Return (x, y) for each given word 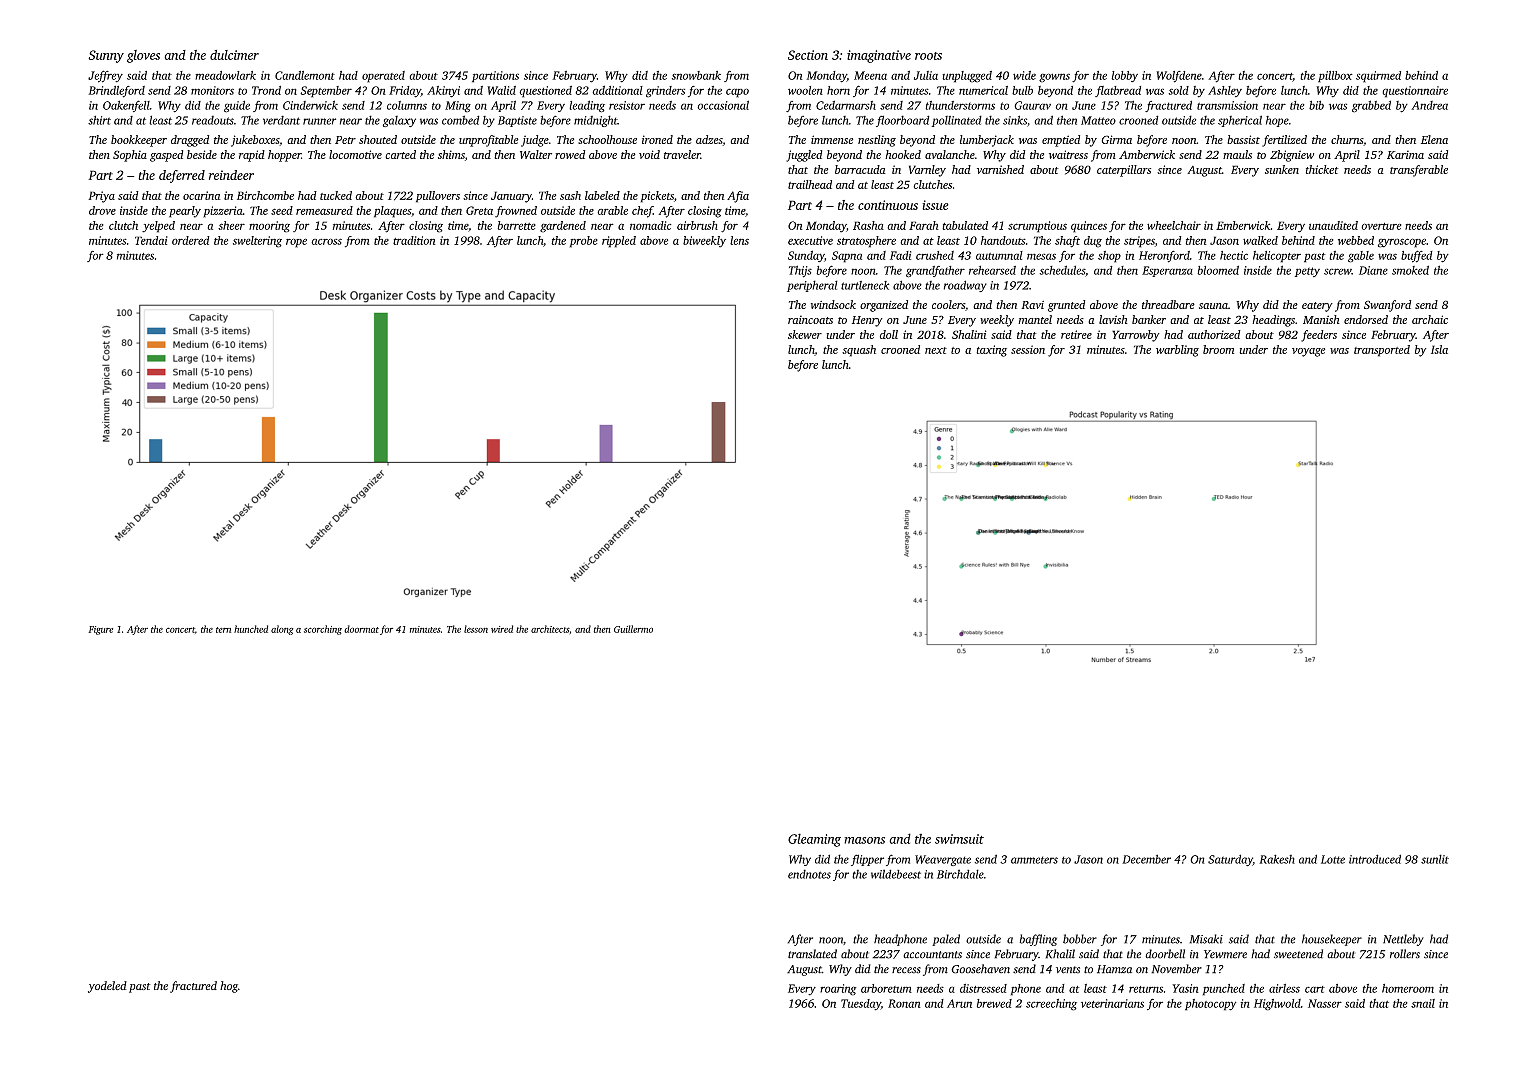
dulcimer (234, 55)
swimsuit (959, 839)
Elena (1434, 139)
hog (229, 987)
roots (928, 56)
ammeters (1034, 860)
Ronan (904, 1003)
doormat (361, 629)
